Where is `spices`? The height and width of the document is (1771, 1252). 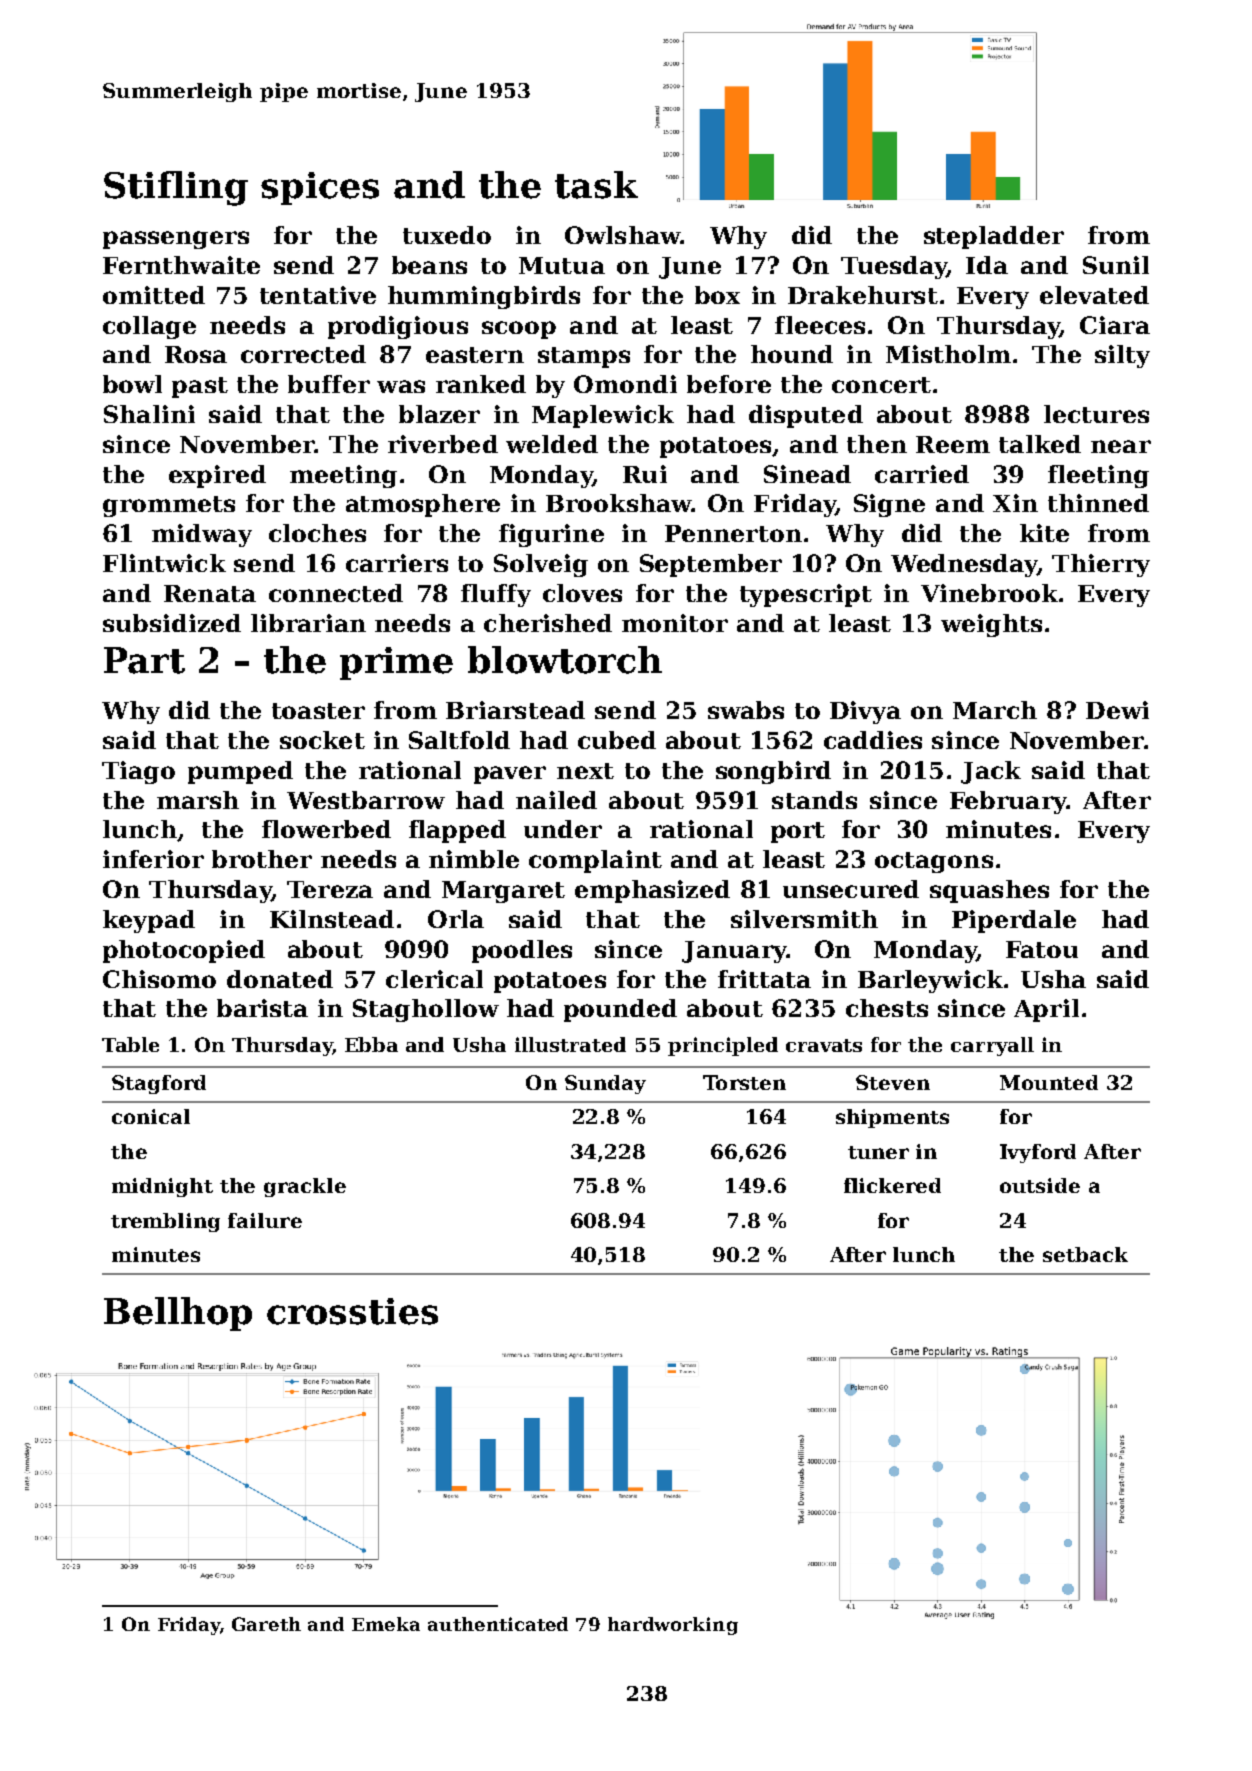 spices is located at coordinates (320, 188).
